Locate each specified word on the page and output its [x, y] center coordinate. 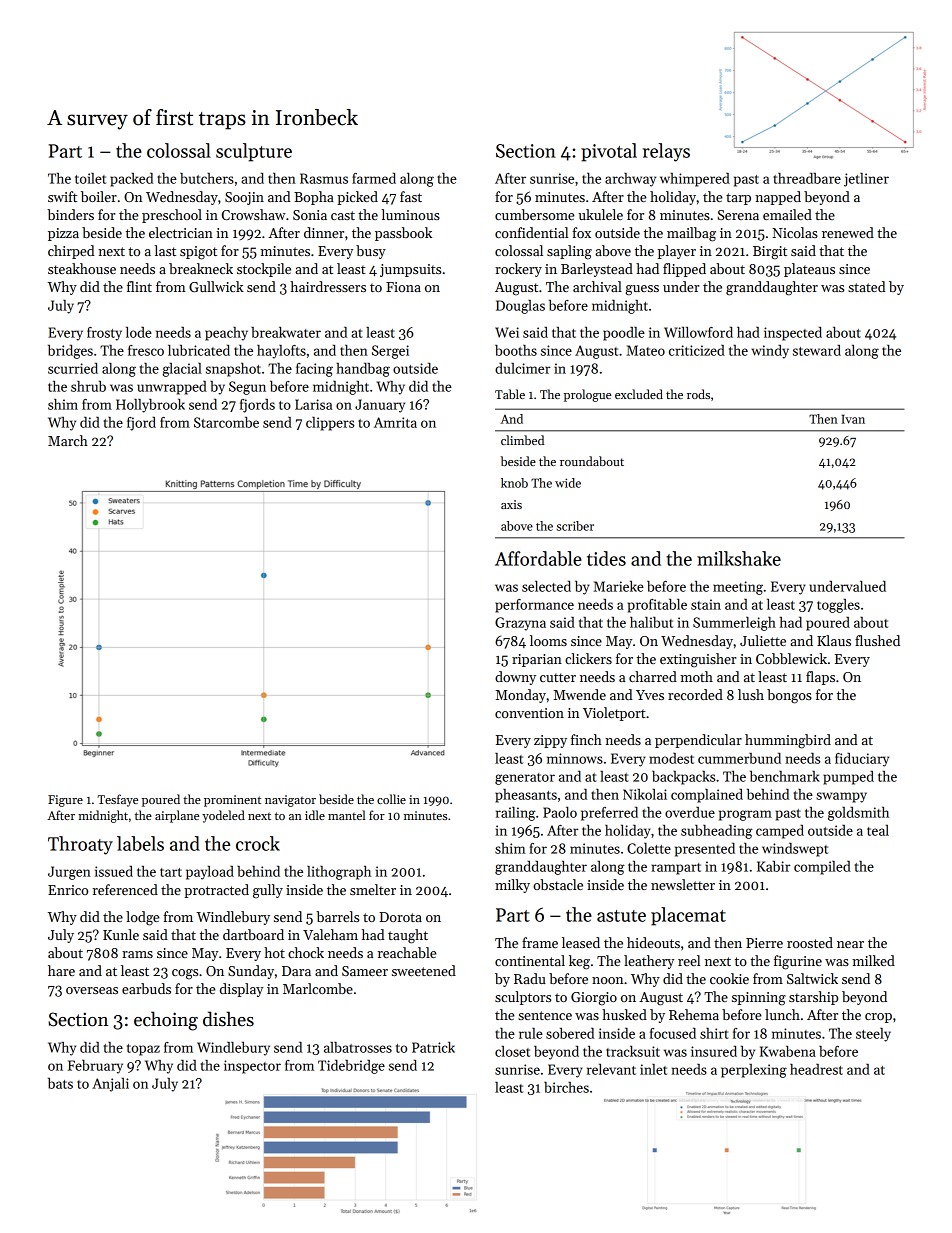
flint [139, 286]
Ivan [853, 419]
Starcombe [226, 422]
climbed [522, 440]
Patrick [433, 1047]
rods [698, 394]
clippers [330, 424]
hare [61, 970]
